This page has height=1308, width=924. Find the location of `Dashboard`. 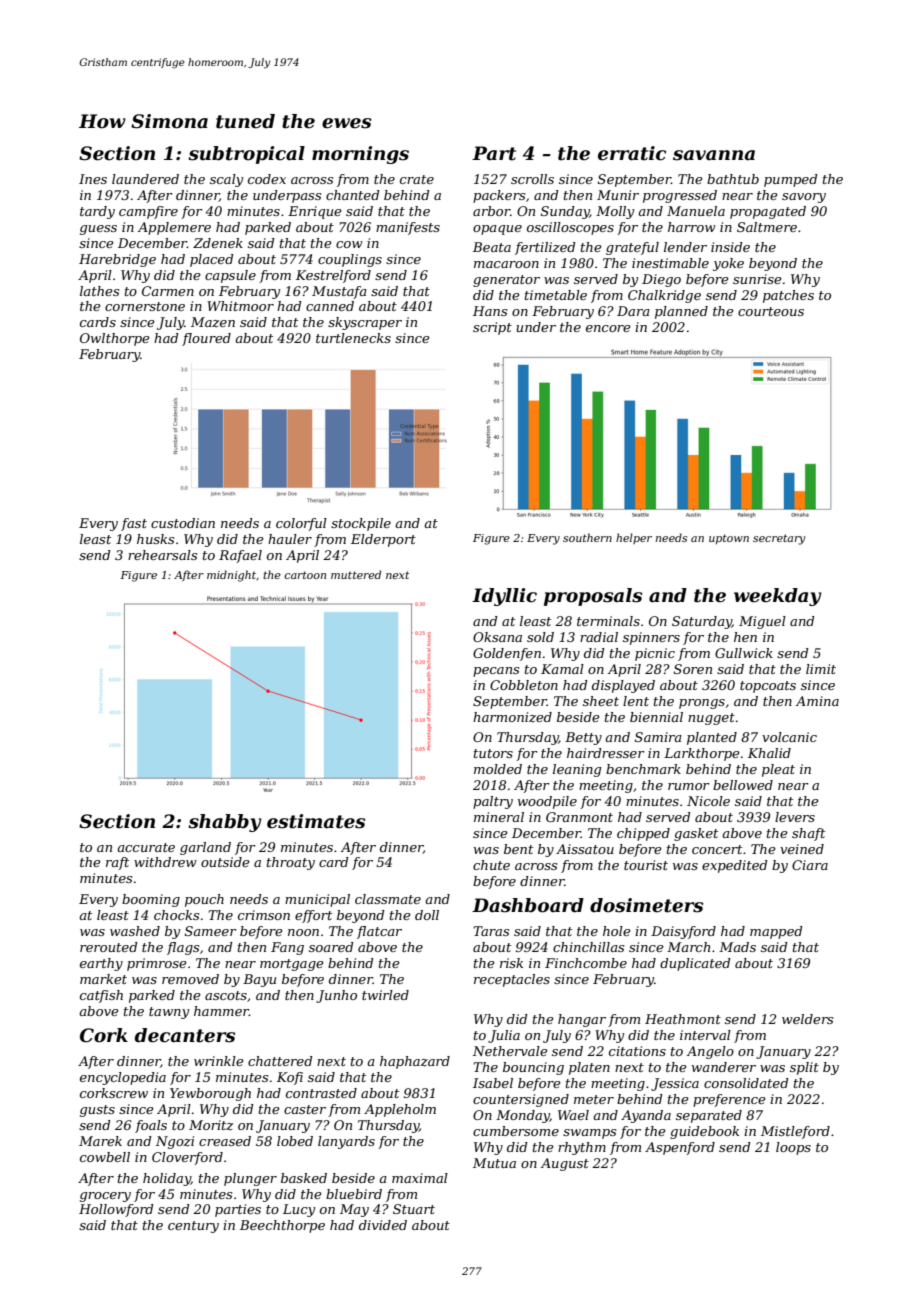

Dashboard is located at coordinates (528, 905).
